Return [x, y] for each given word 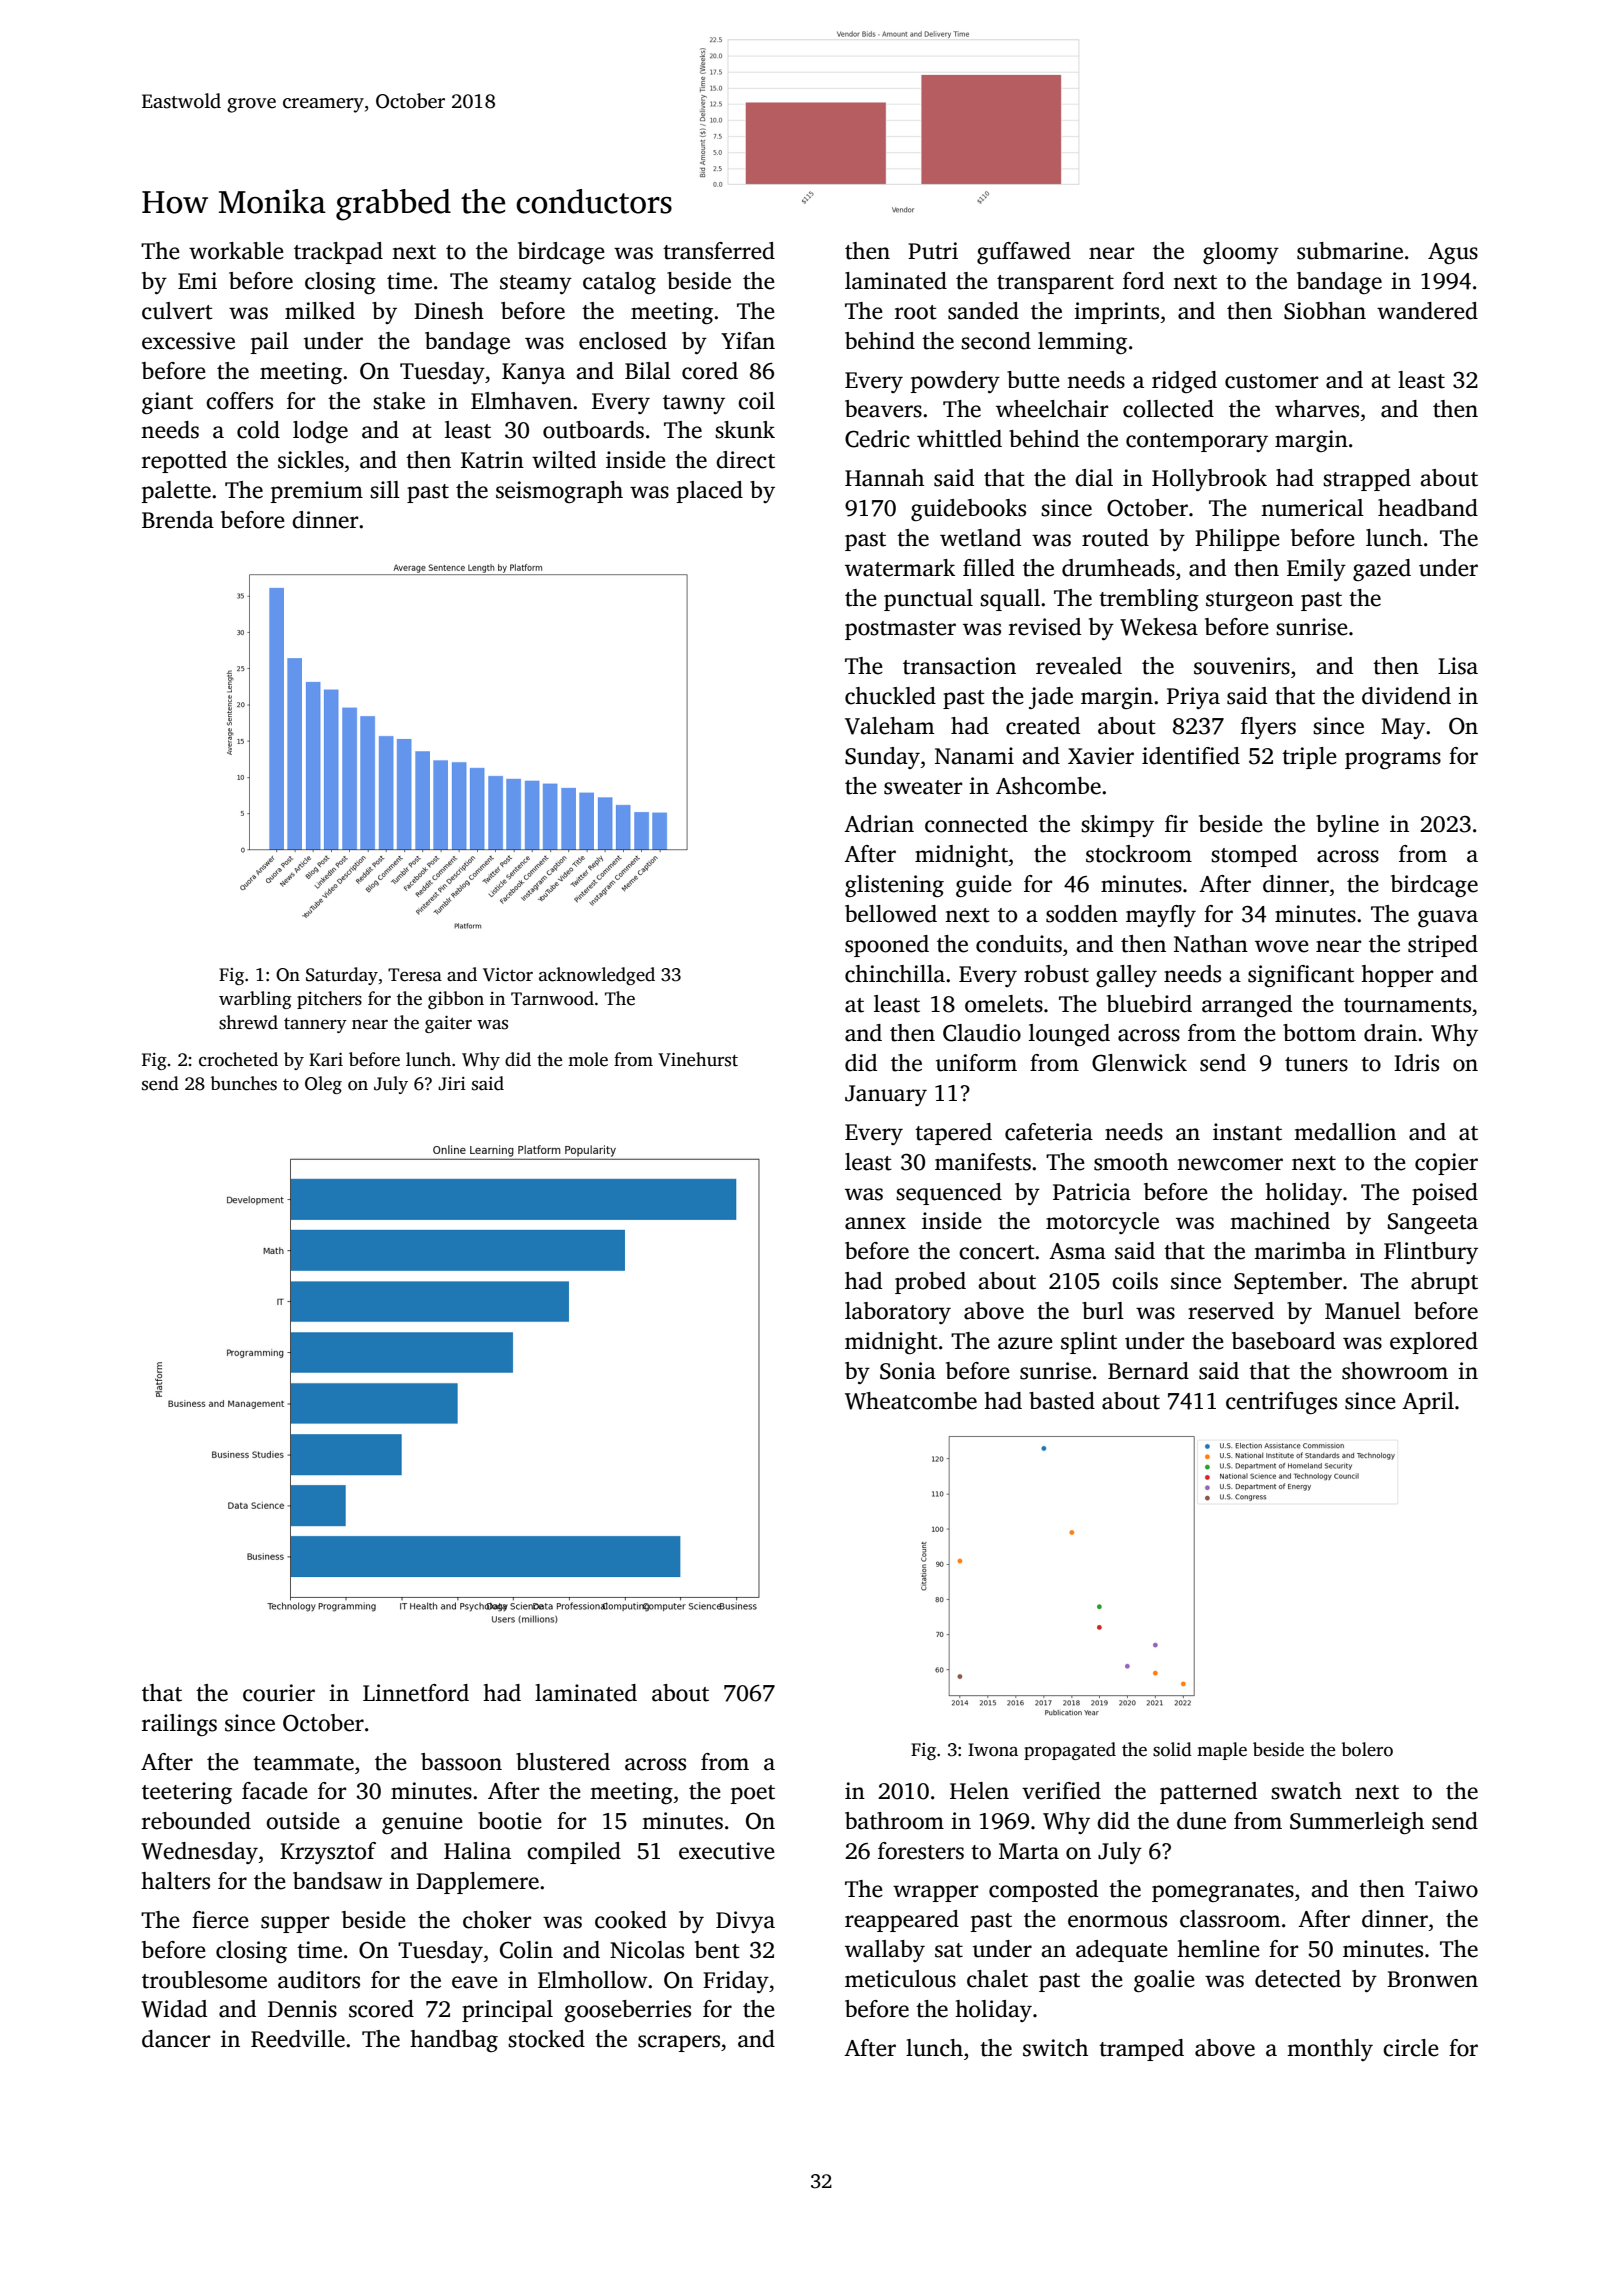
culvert [177, 311]
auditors [319, 1980]
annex [875, 1223]
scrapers [679, 2043]
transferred [719, 251]
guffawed [1024, 253]
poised [1445, 1194]
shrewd [248, 1022]
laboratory [898, 1313]
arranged [1247, 1006]
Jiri [452, 1084]
